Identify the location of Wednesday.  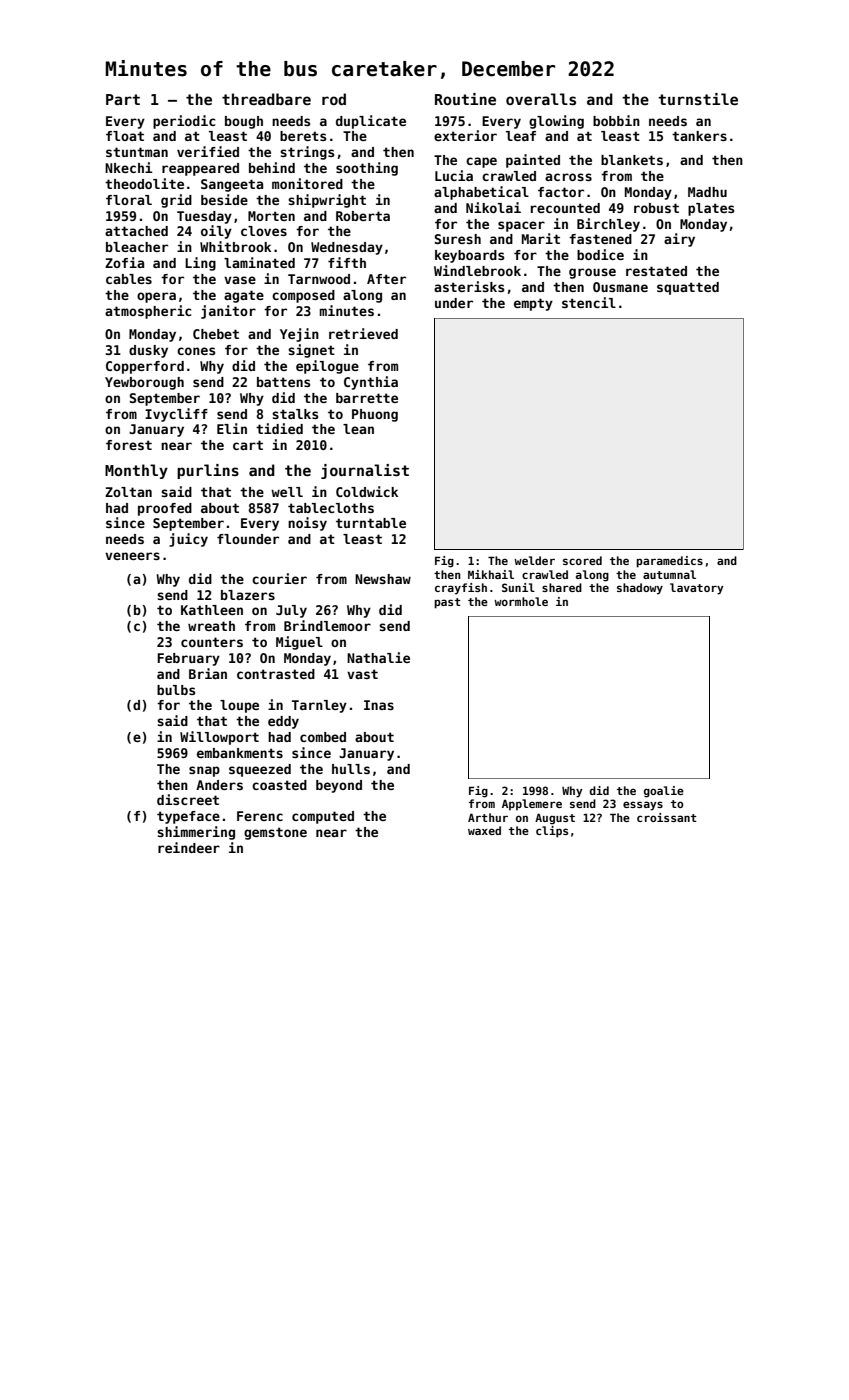
(347, 248).
